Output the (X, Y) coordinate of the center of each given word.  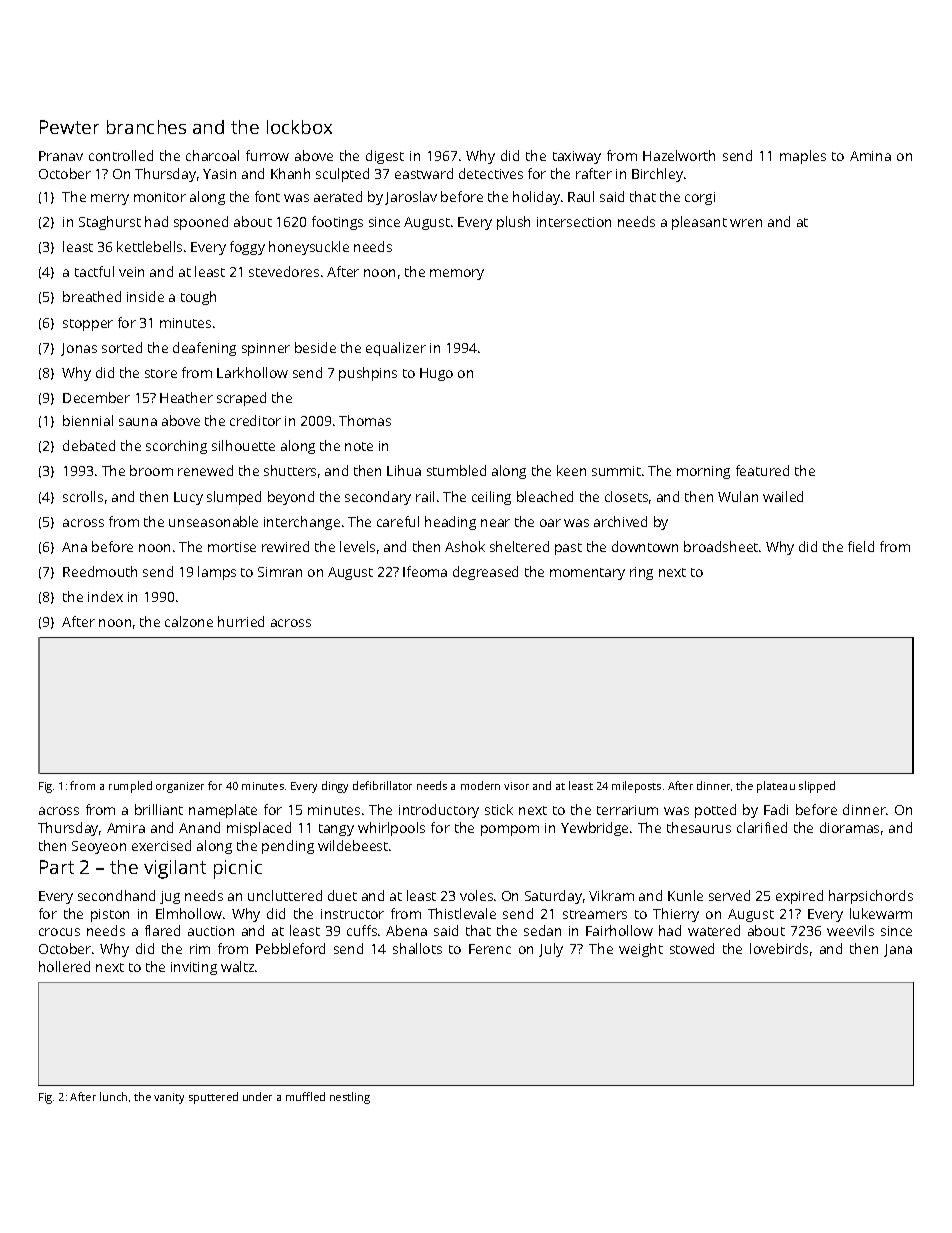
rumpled (130, 787)
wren (746, 223)
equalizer (396, 349)
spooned (201, 223)
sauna (138, 422)
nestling (350, 1098)
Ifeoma (425, 571)
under (257, 1096)
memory (457, 274)
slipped (817, 787)
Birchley (657, 175)
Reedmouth (100, 571)
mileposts (636, 787)
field (861, 546)
